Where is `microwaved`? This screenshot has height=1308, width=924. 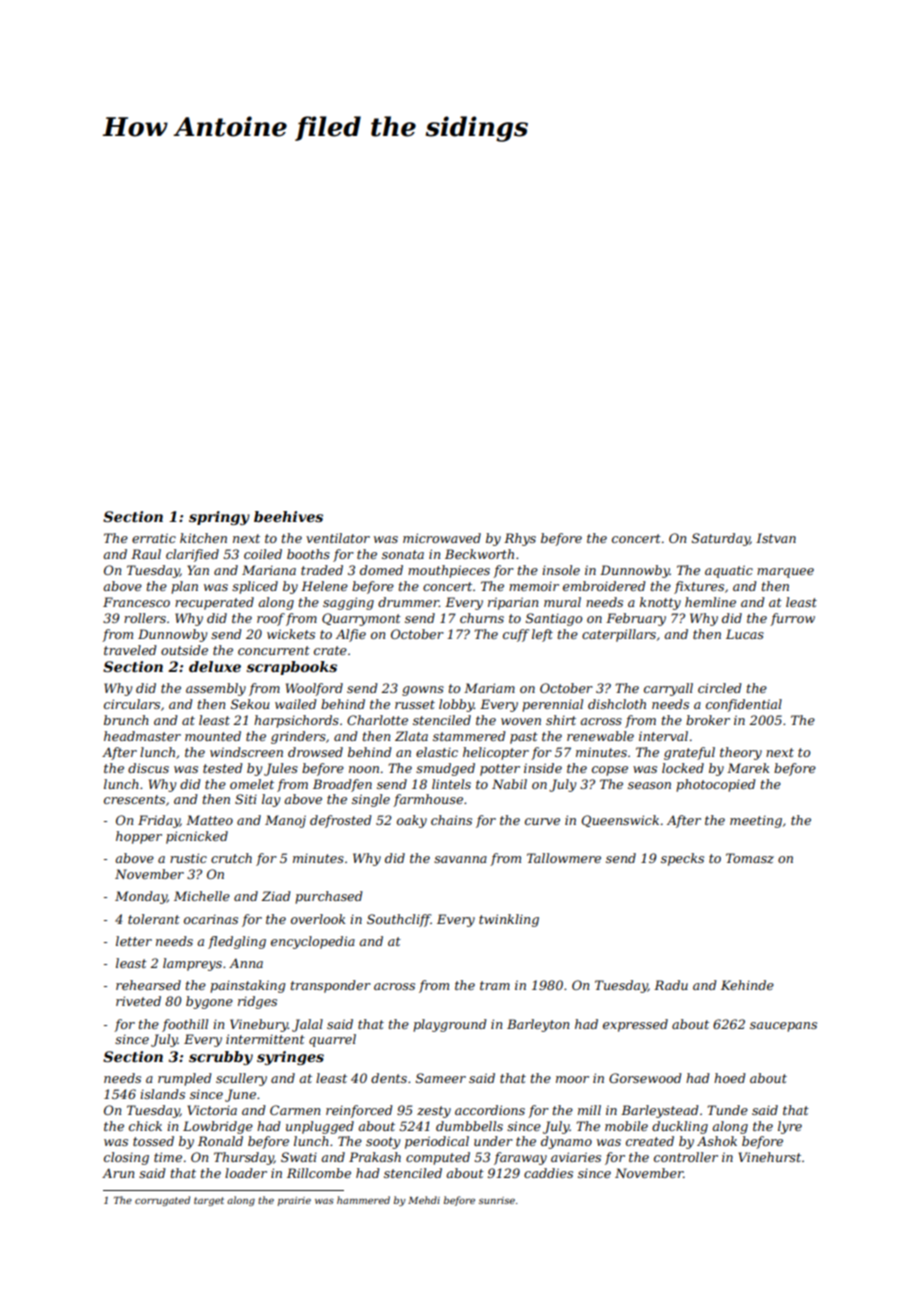 microwaved is located at coordinates (442, 538).
